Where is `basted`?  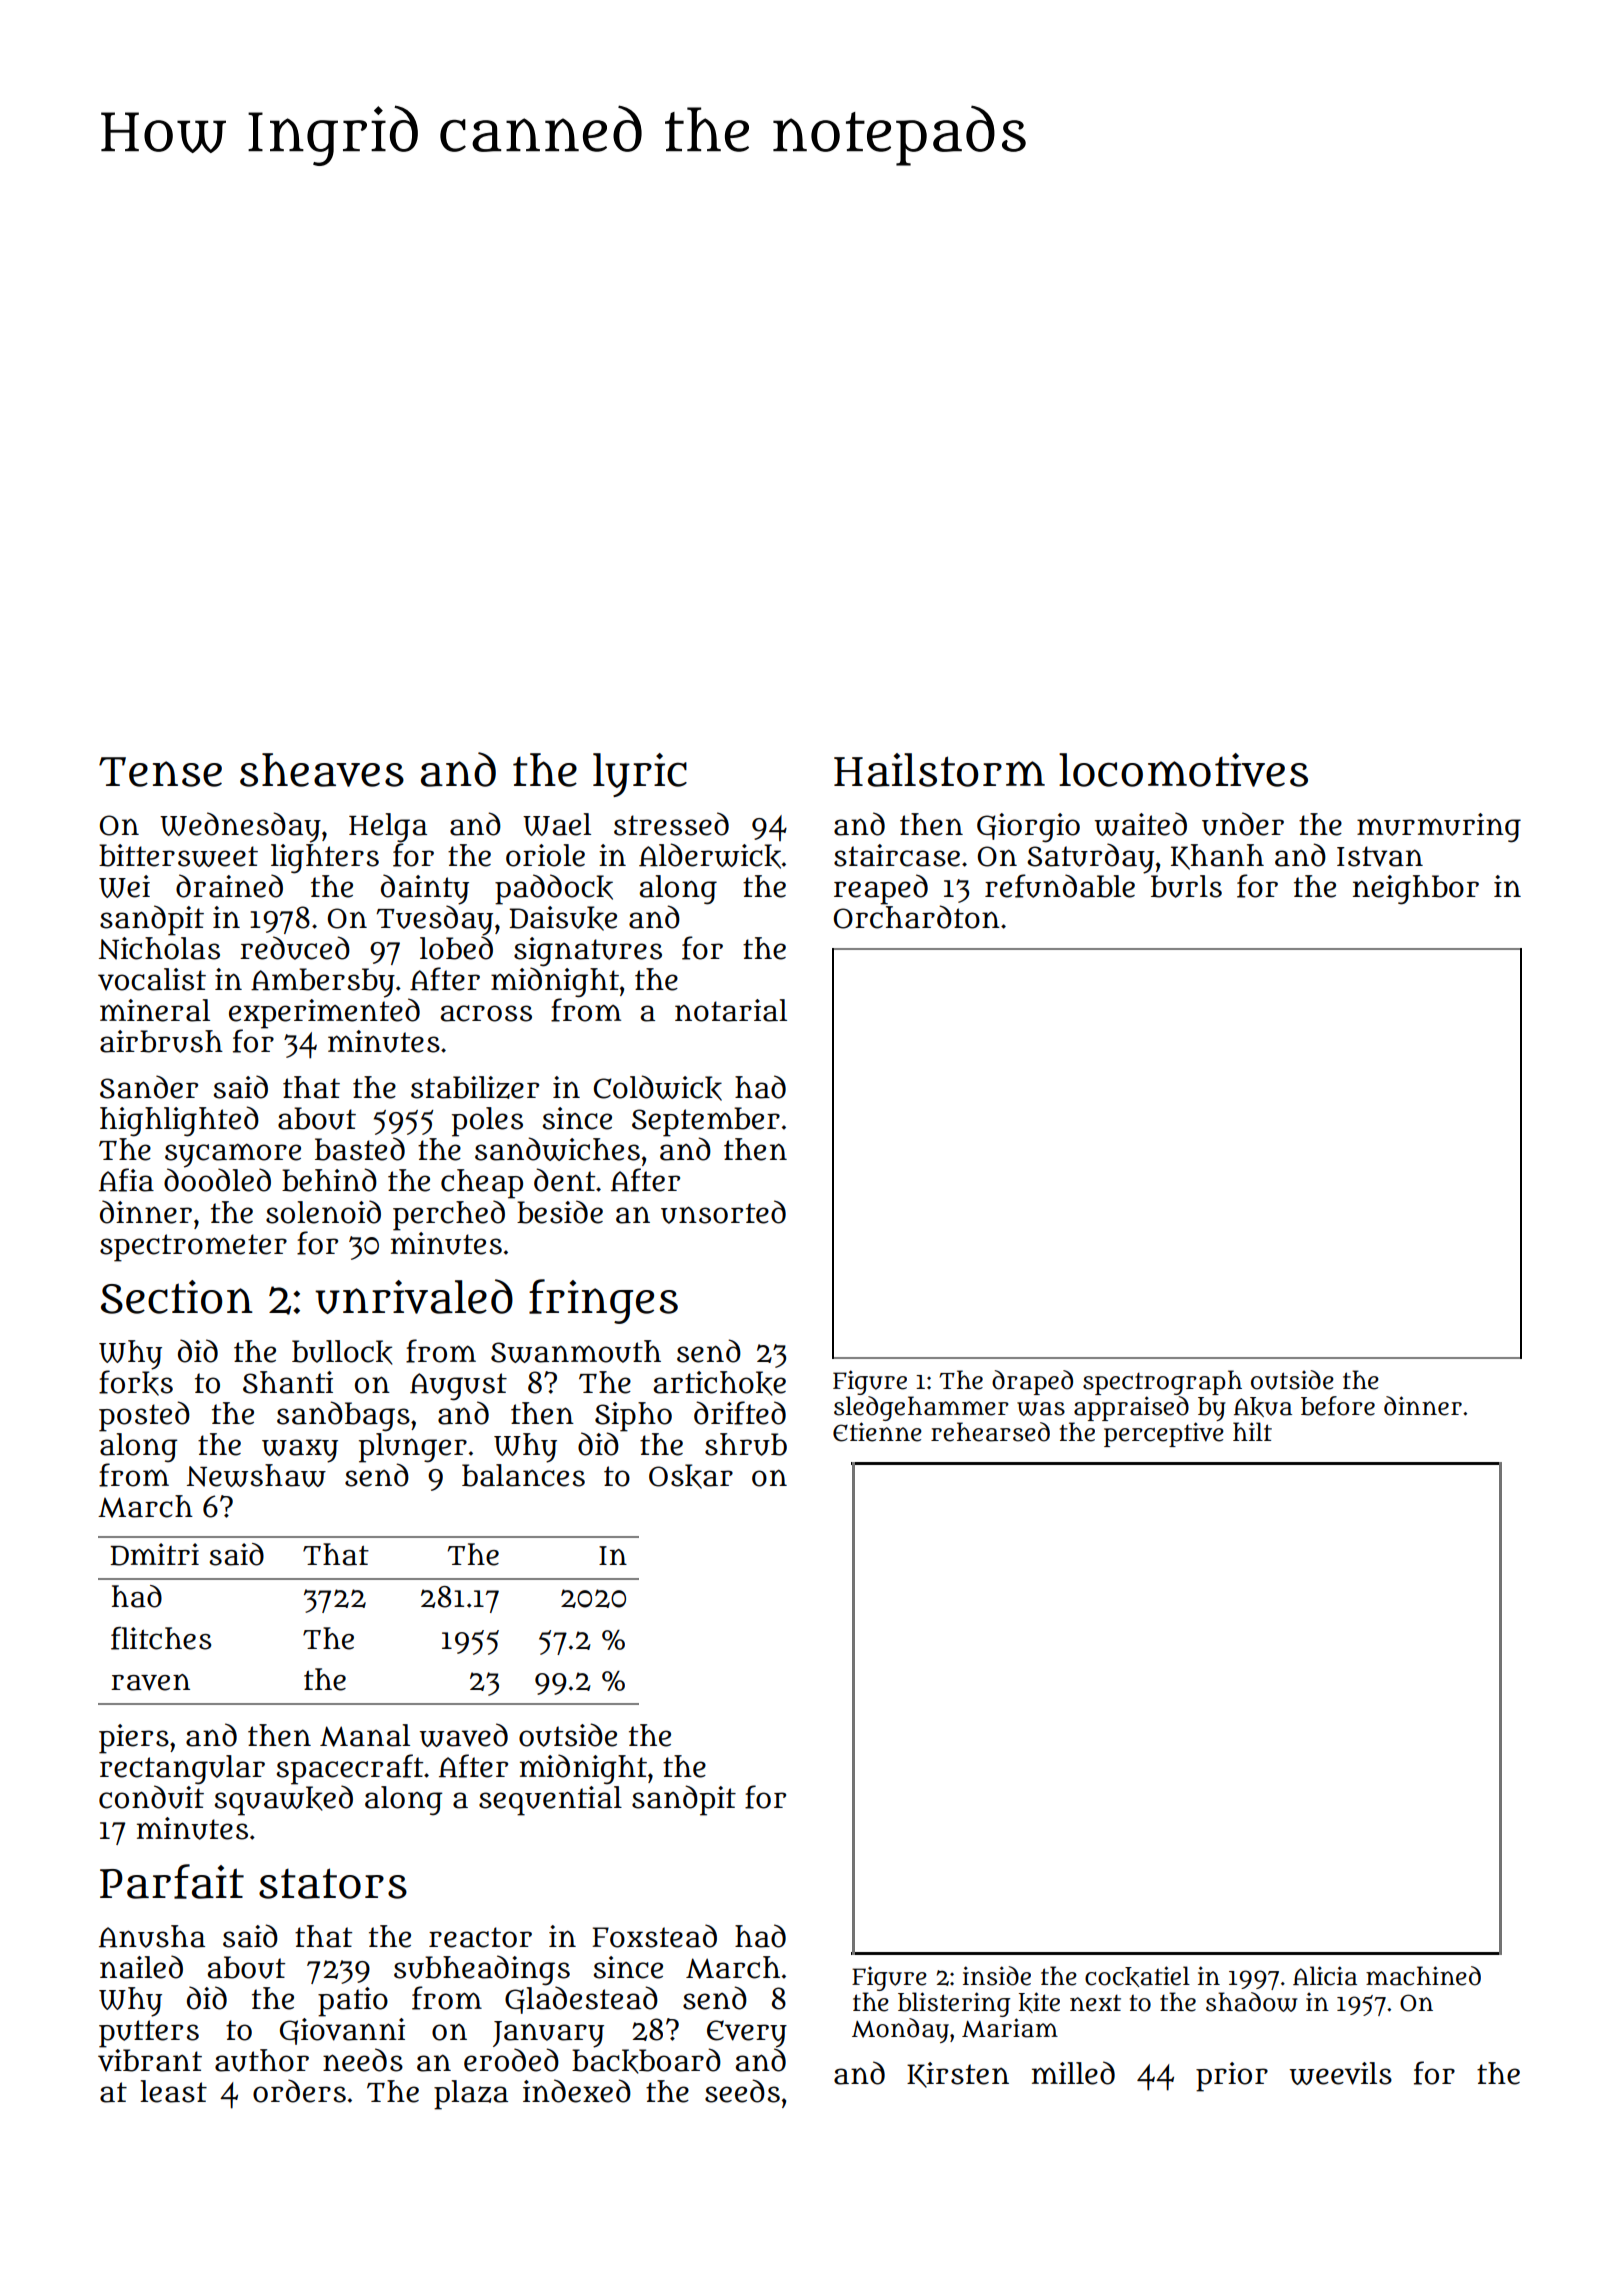
basted is located at coordinates (360, 1149).
